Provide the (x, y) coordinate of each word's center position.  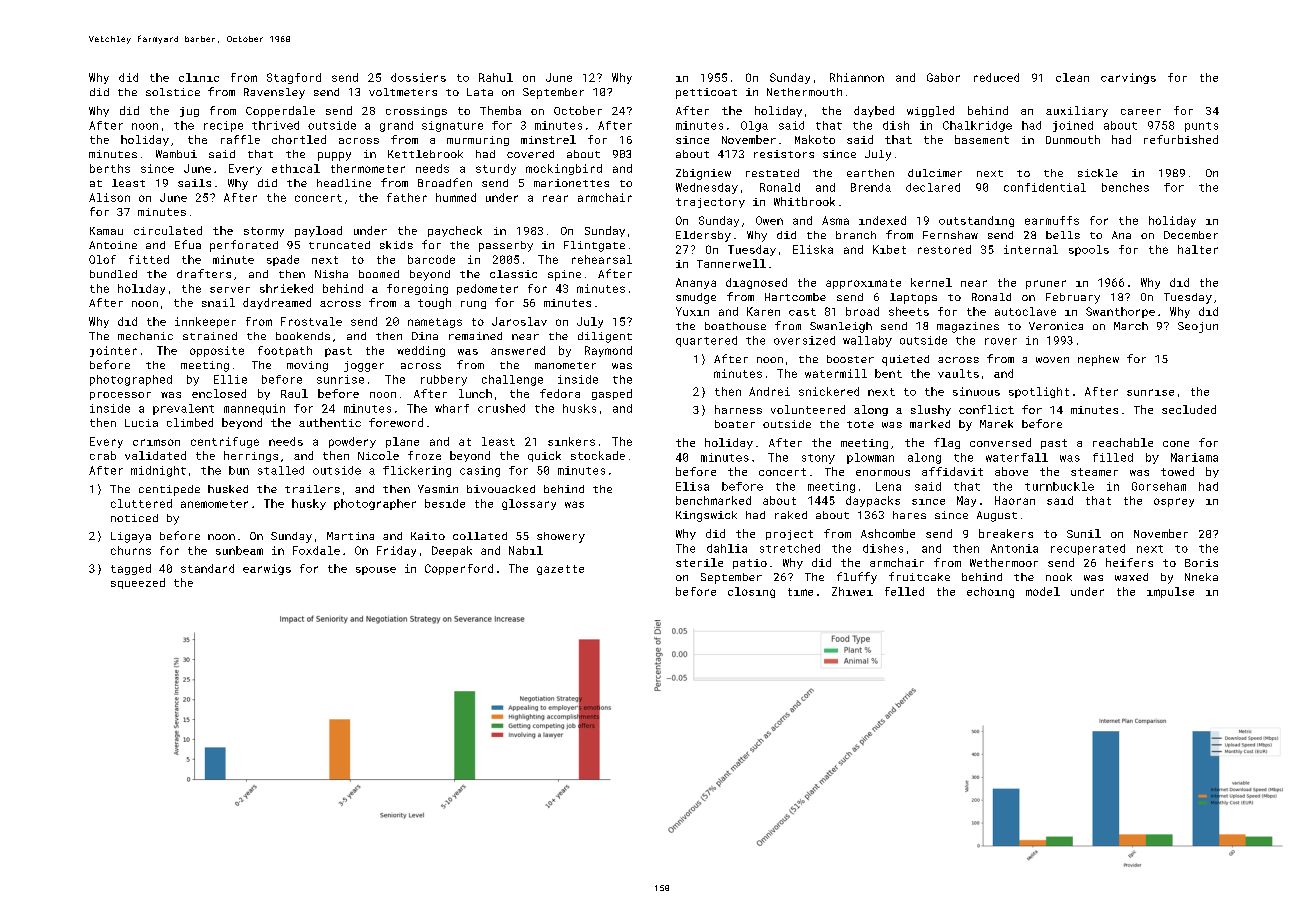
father (407, 197)
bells (1063, 235)
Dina (425, 336)
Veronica (1056, 326)
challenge (512, 380)
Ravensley (274, 93)
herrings (251, 456)
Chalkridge (977, 126)
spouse (376, 570)
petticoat (706, 93)
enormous (883, 473)
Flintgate (594, 246)
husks (579, 408)
